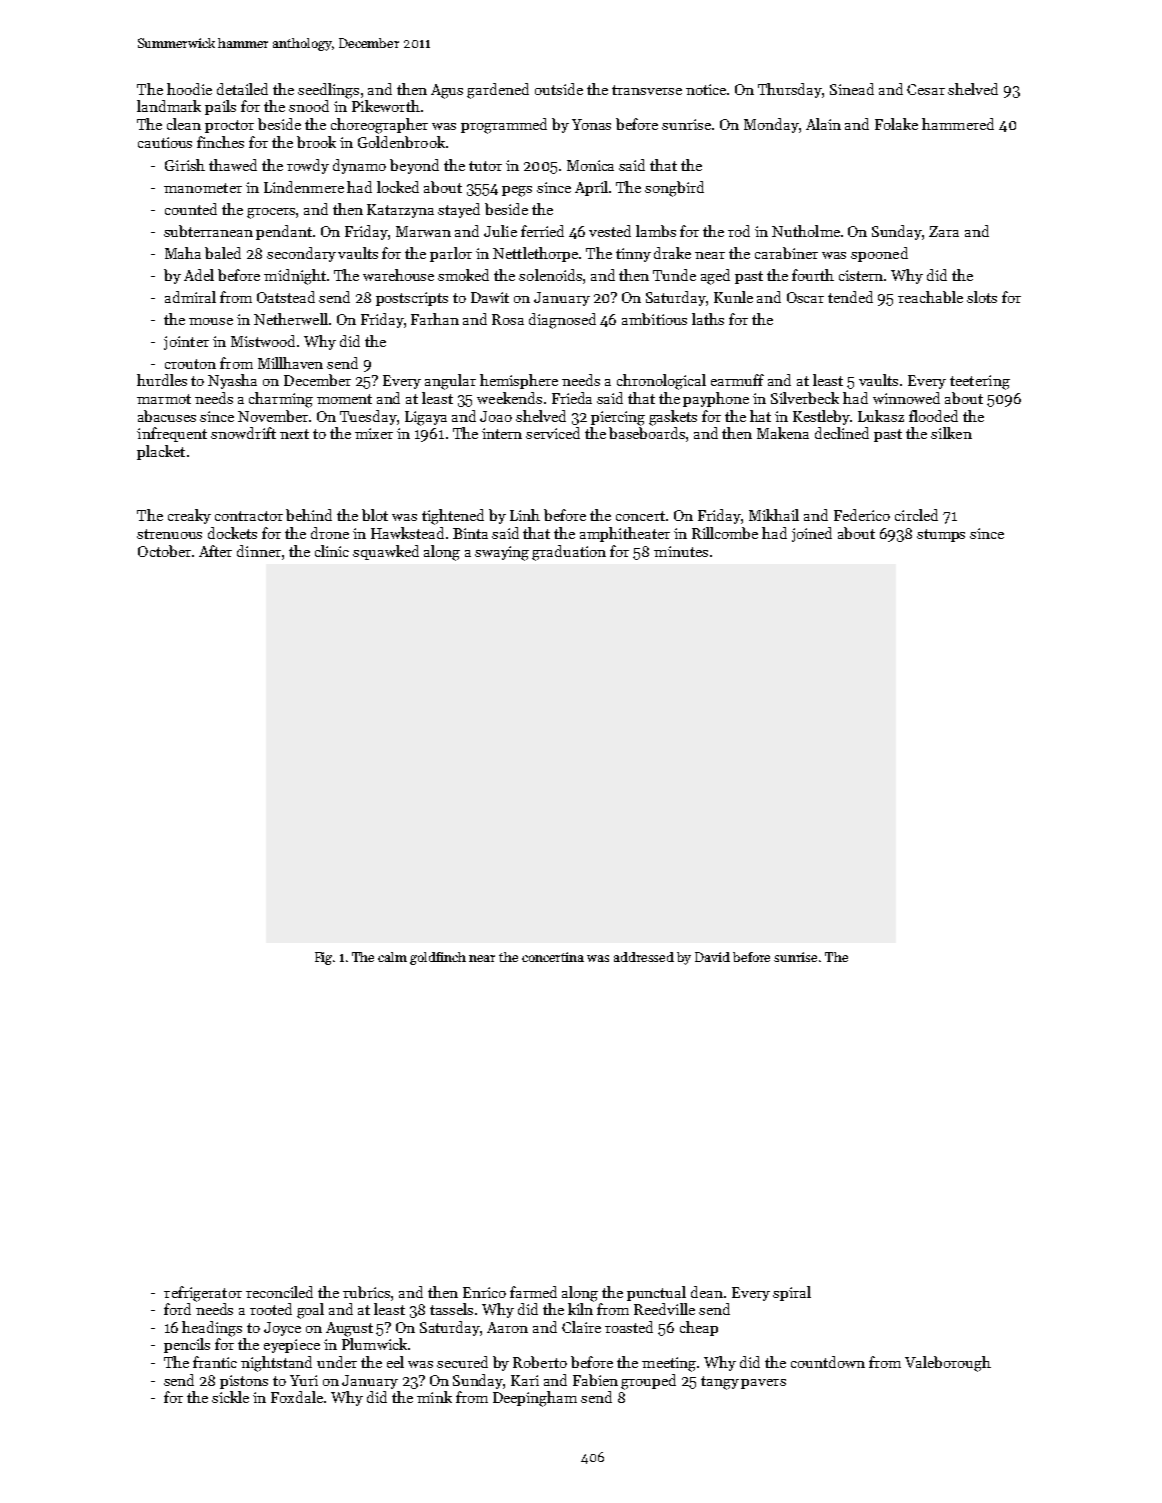 Image resolution: width=1162 pixels, height=1503 pixels. I want to click on detailed, so click(242, 89).
